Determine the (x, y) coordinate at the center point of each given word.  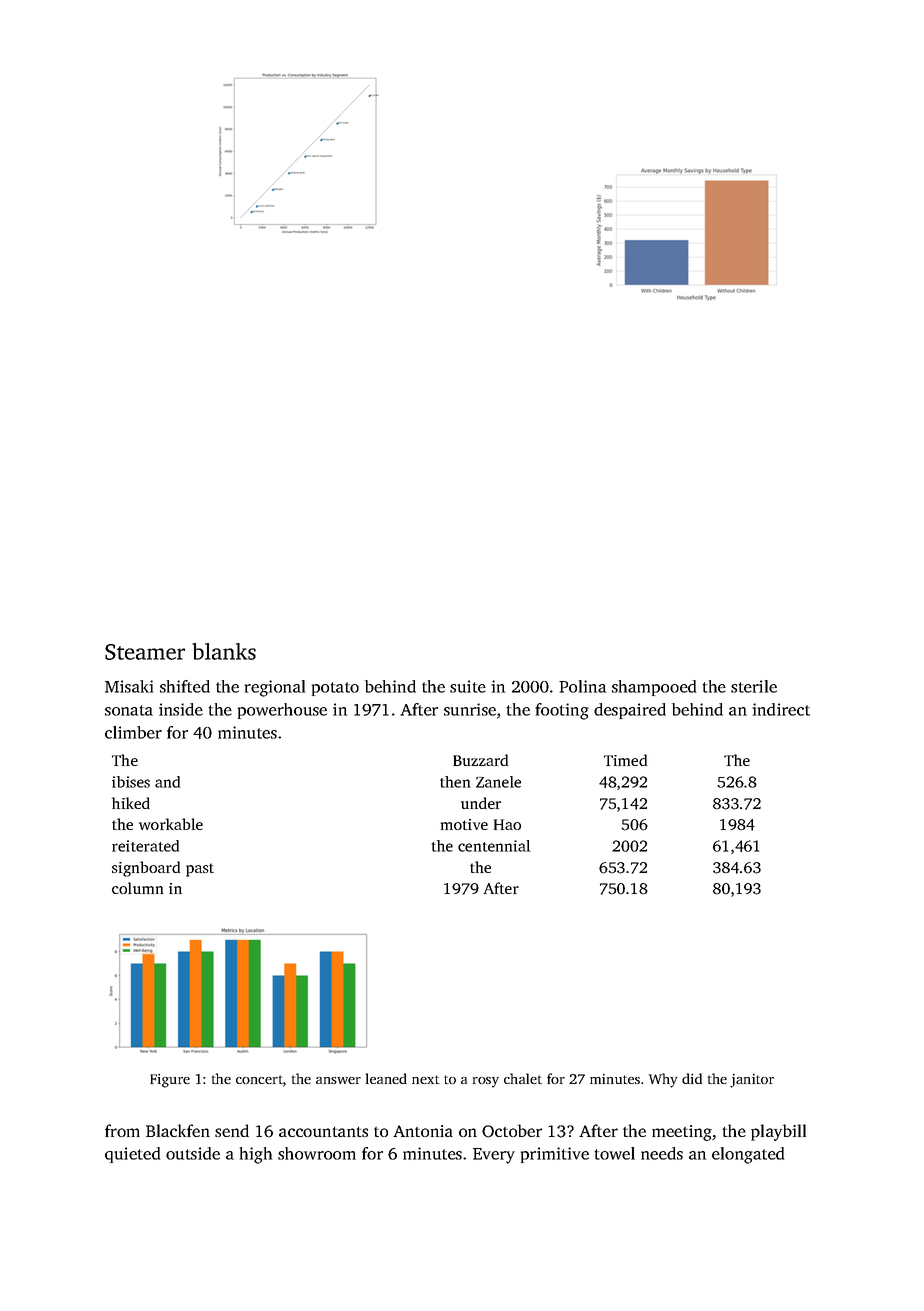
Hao (507, 824)
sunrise (470, 709)
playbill (778, 1132)
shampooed (654, 688)
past (200, 870)
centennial (494, 846)
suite (468, 686)
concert (259, 1079)
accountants (323, 1132)
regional (275, 688)
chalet (523, 1078)
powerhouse (282, 711)
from (122, 1130)
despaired (630, 711)
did (692, 1078)
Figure (170, 1081)
